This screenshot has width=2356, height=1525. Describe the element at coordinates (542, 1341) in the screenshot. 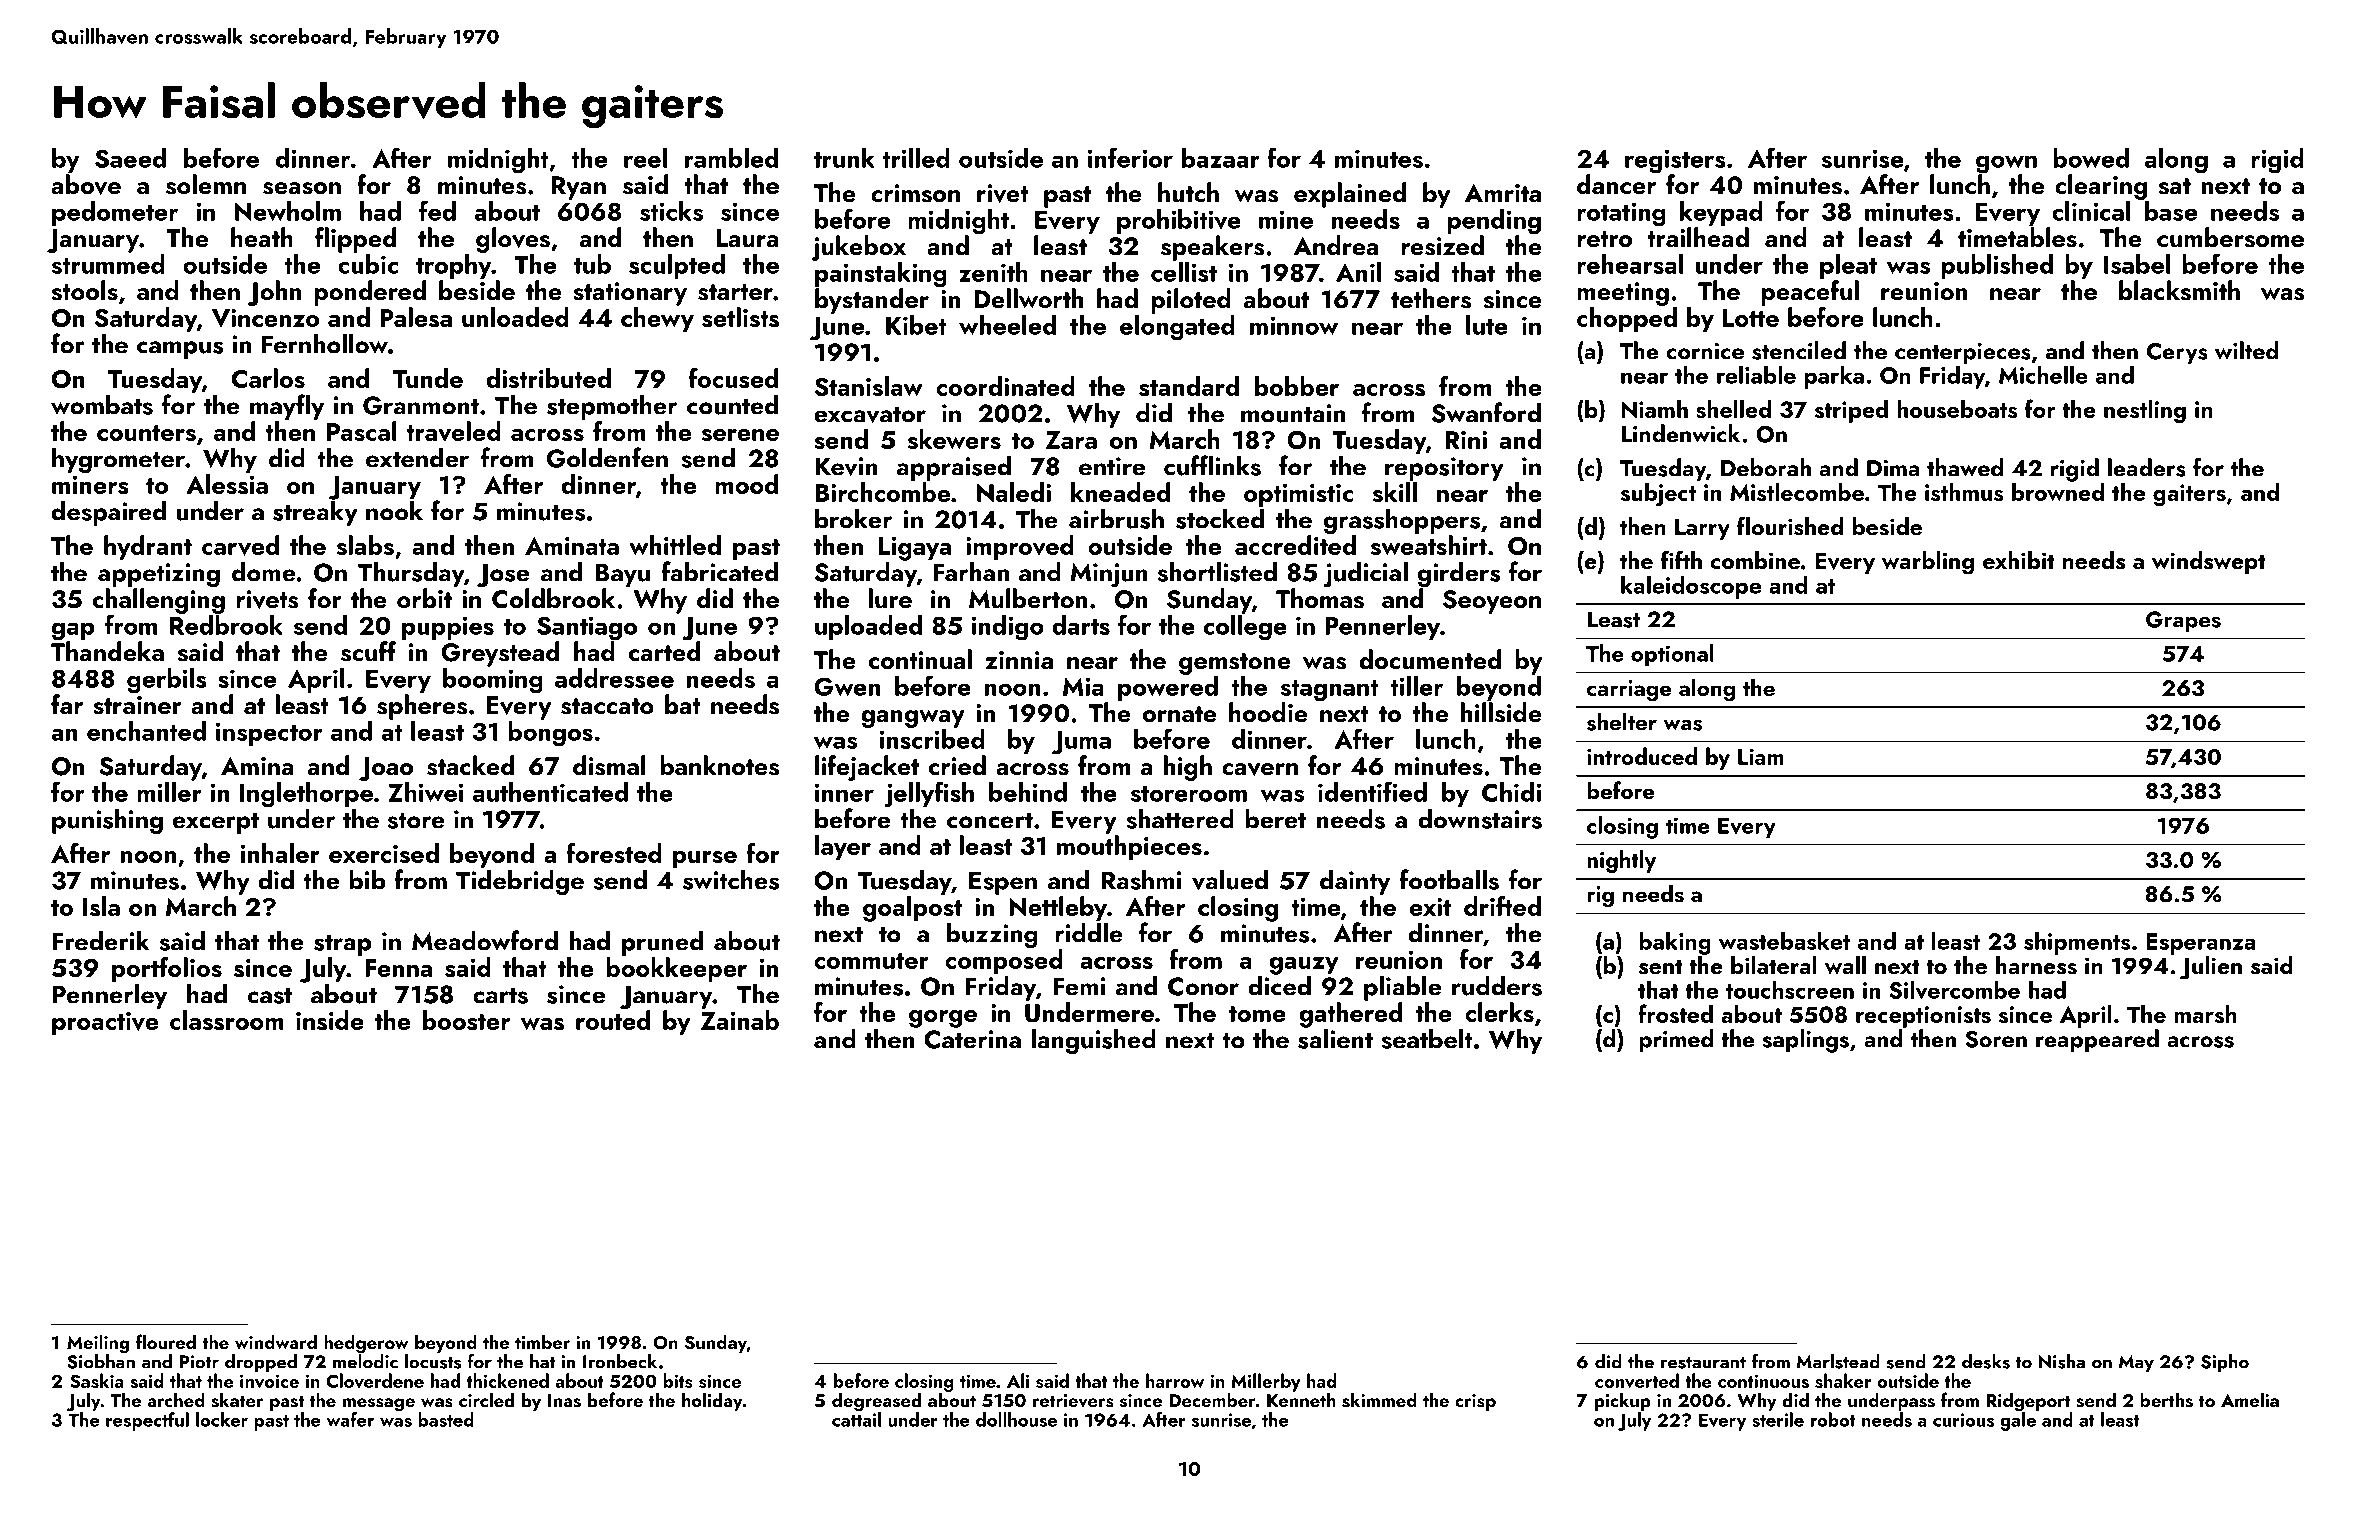

I see `timber` at that location.
